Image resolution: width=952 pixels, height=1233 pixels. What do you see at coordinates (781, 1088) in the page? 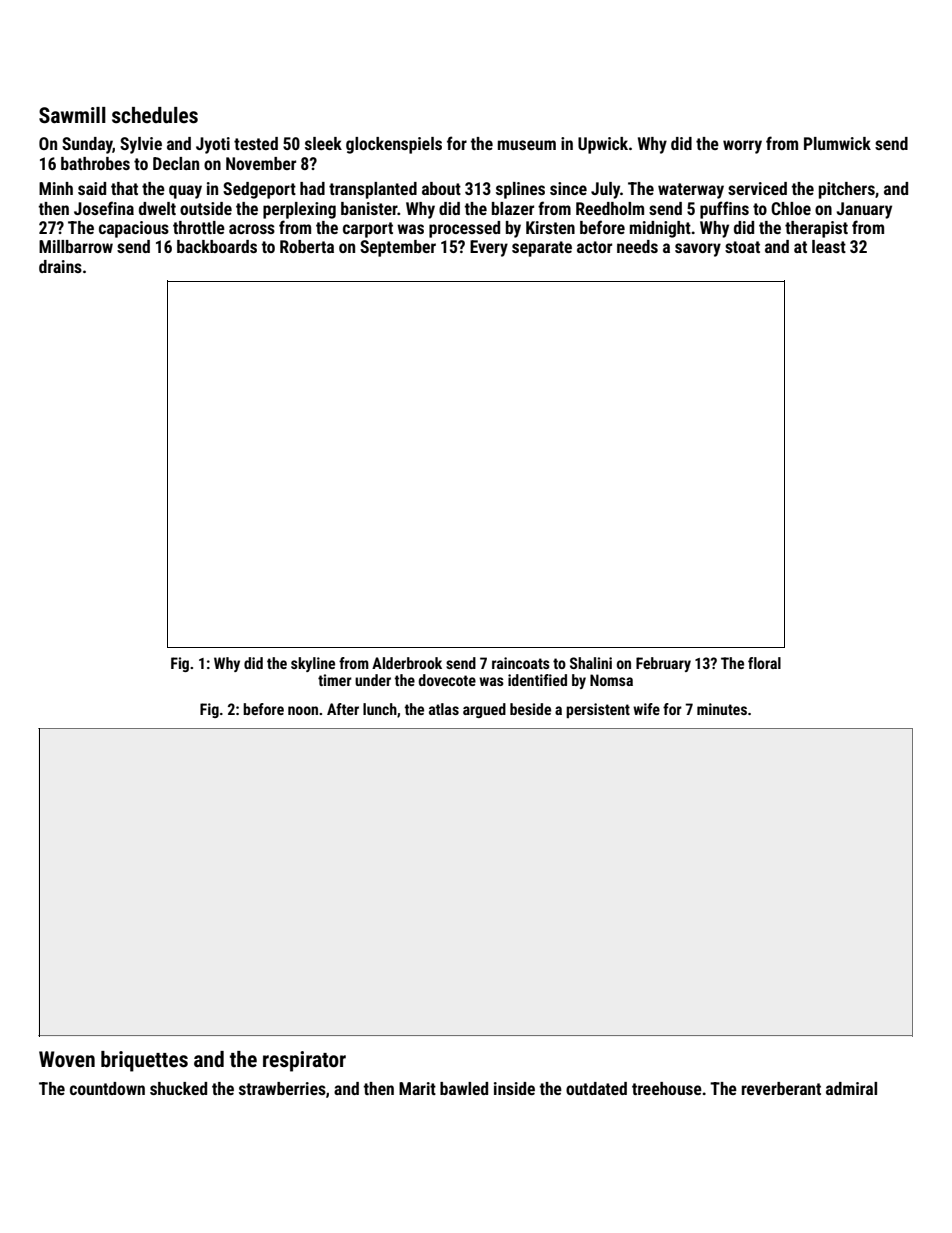
I see `reverberant` at bounding box center [781, 1088].
